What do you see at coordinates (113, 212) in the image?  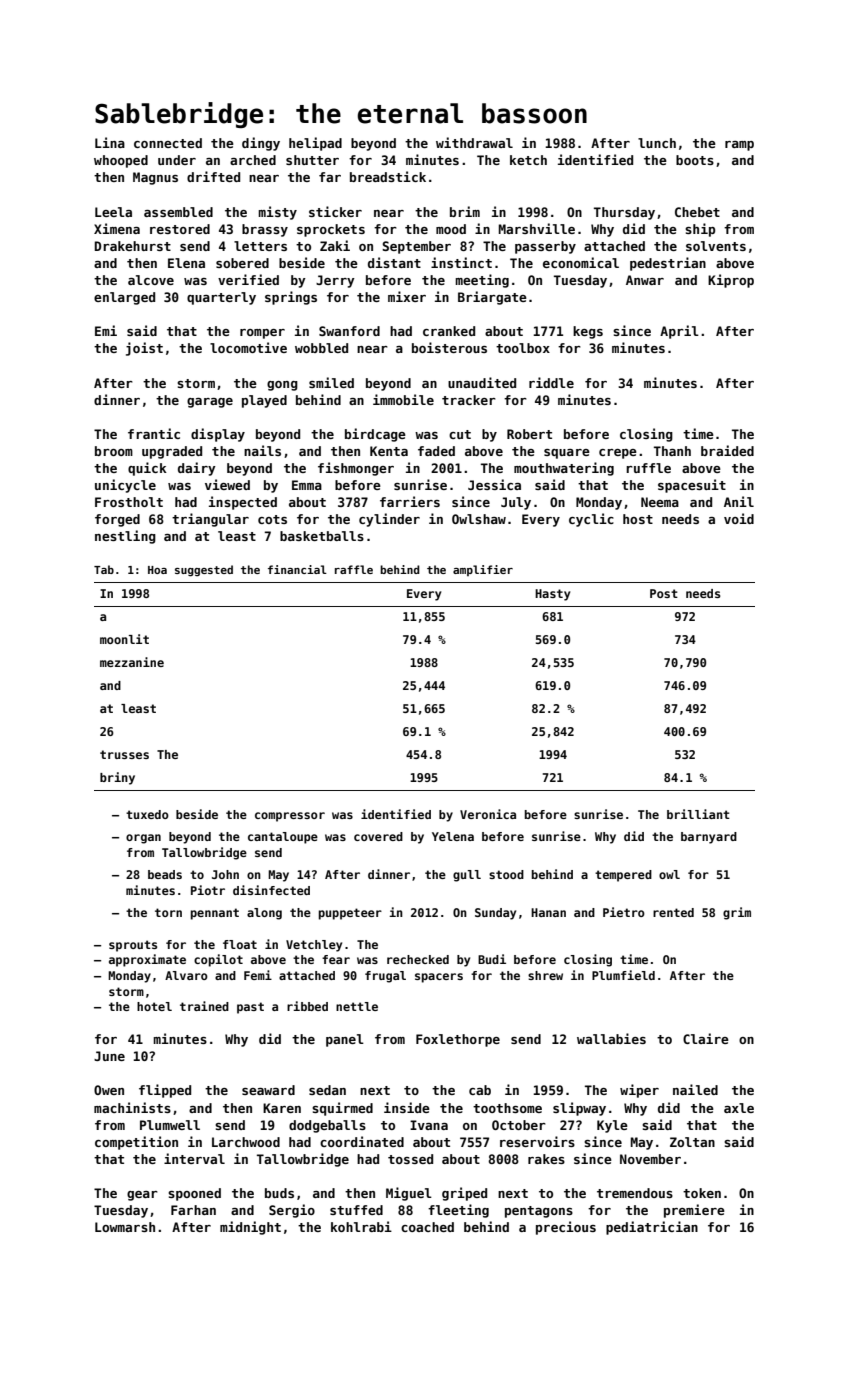 I see `Leela` at bounding box center [113, 212].
